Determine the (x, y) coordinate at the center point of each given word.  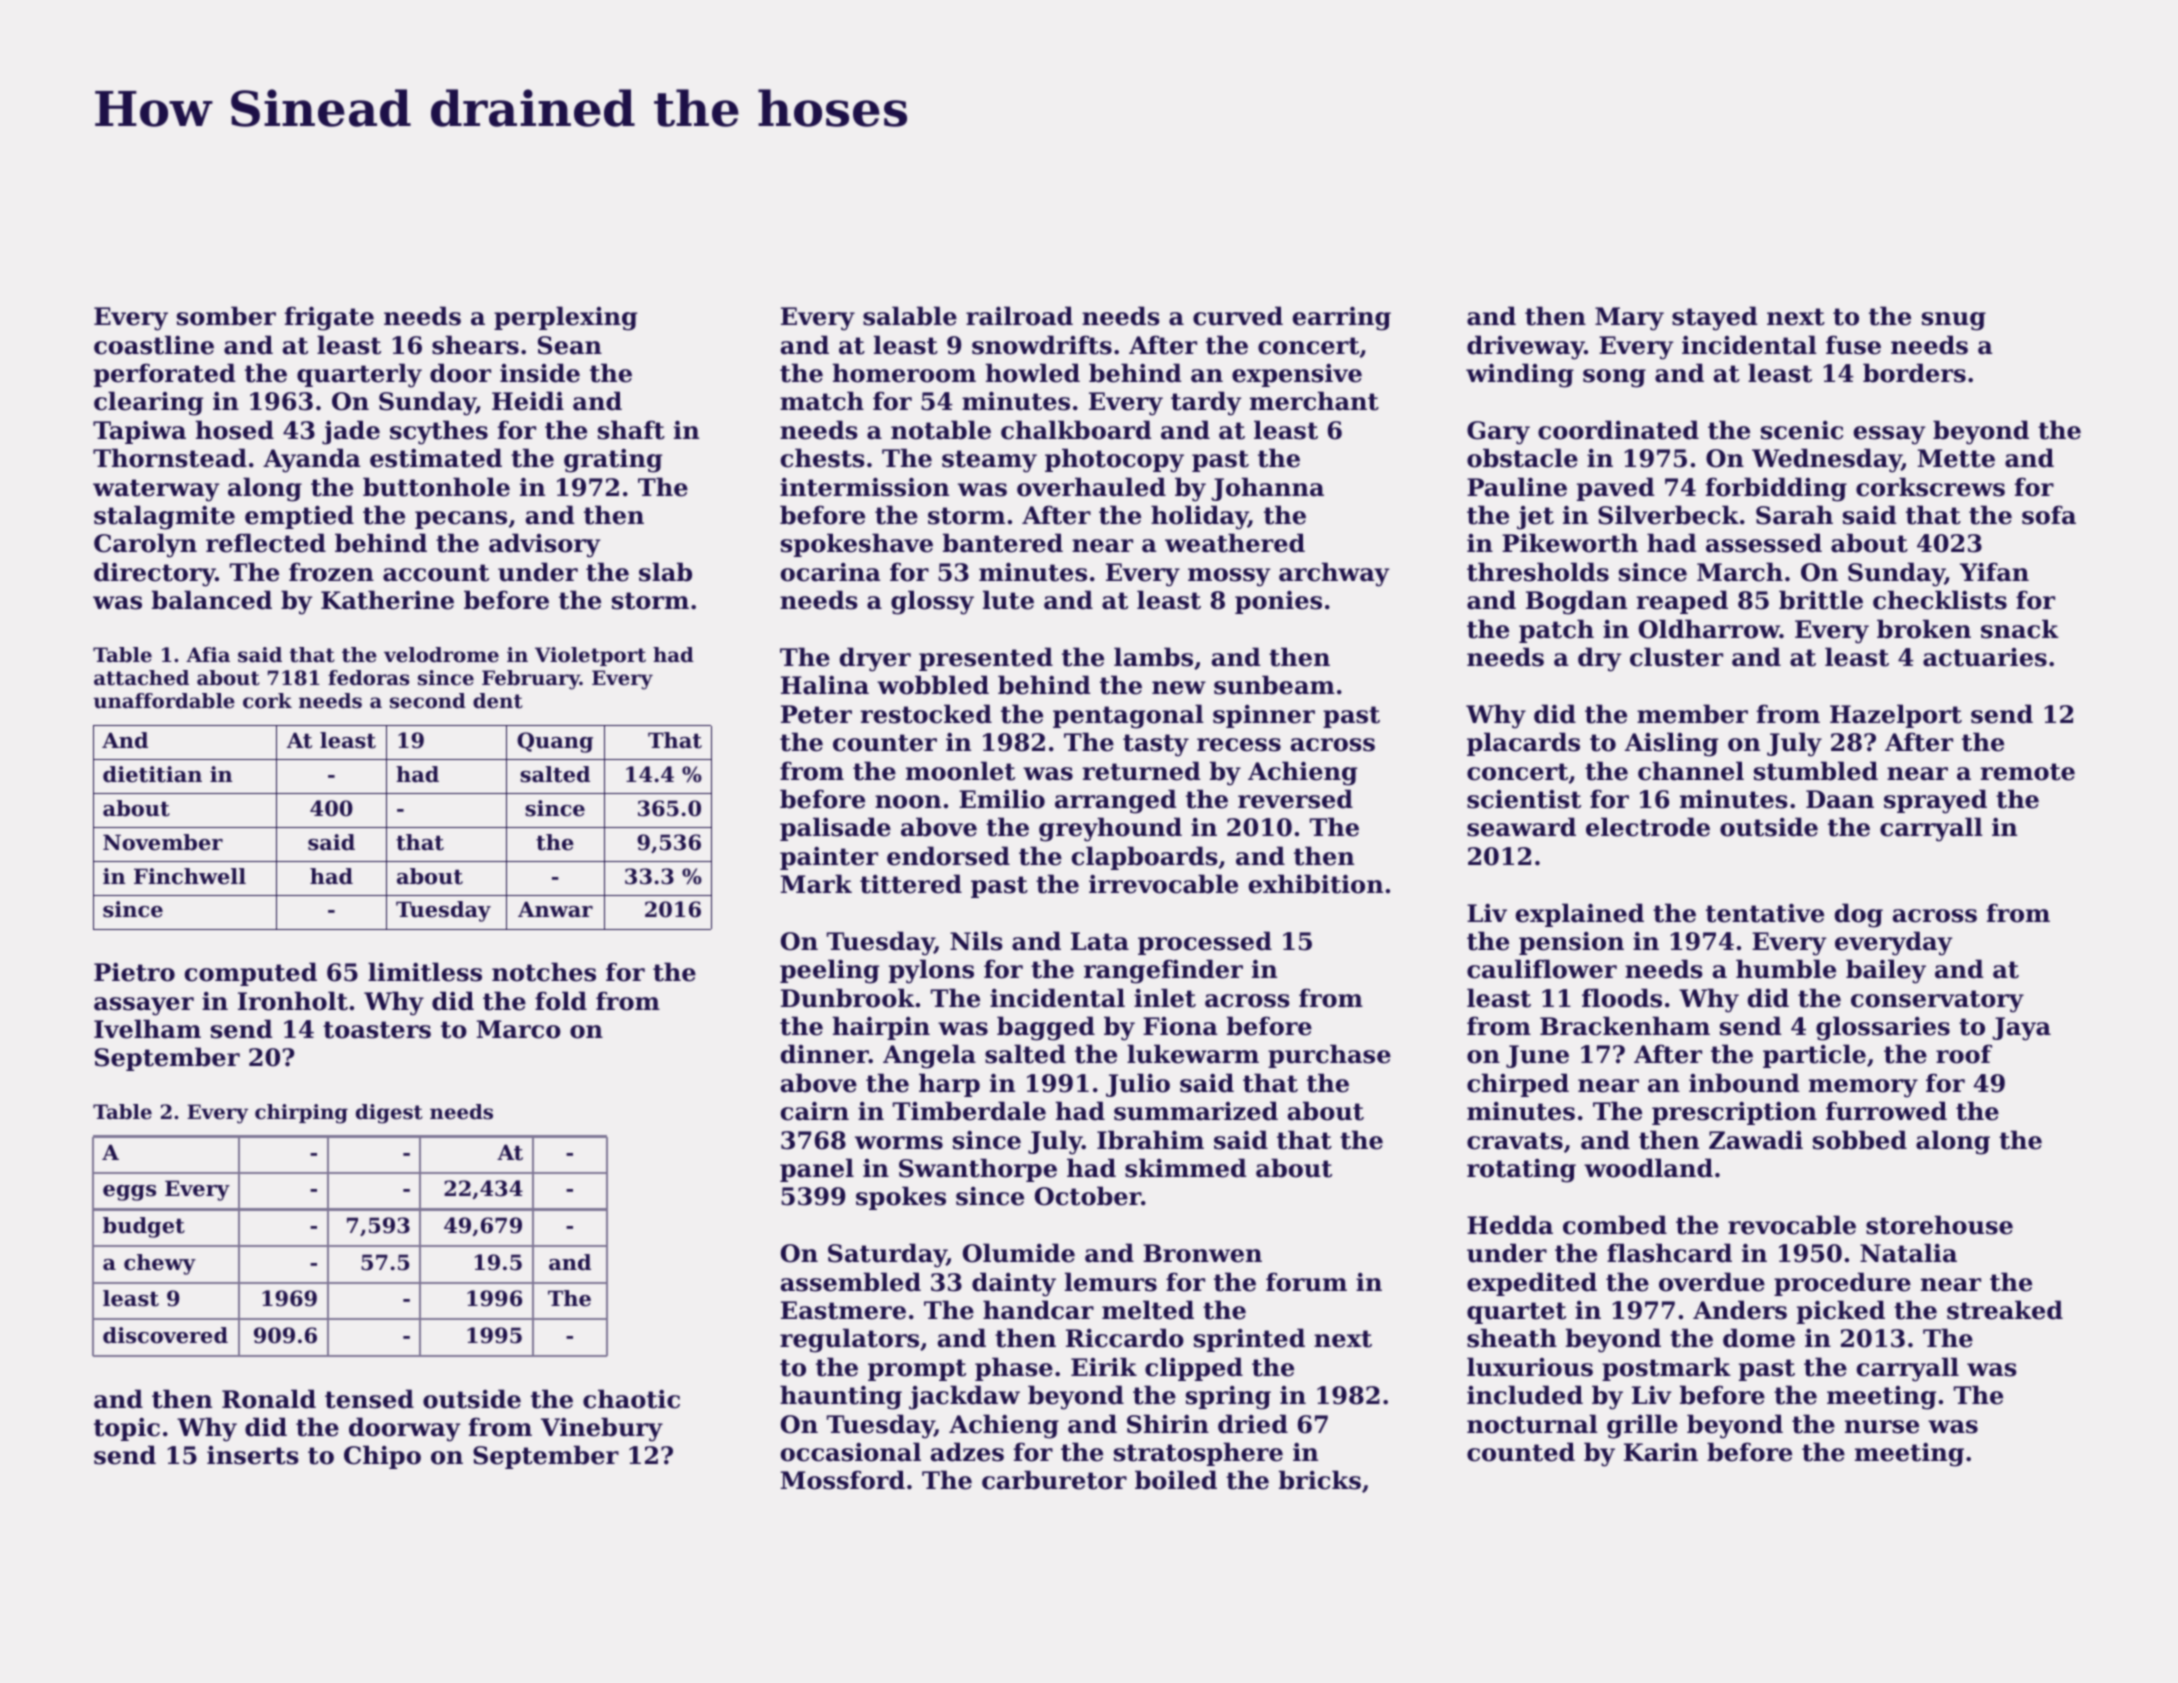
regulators (849, 1340)
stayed (1715, 318)
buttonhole (436, 487)
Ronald (269, 1399)
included (1525, 1395)
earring (1342, 319)
